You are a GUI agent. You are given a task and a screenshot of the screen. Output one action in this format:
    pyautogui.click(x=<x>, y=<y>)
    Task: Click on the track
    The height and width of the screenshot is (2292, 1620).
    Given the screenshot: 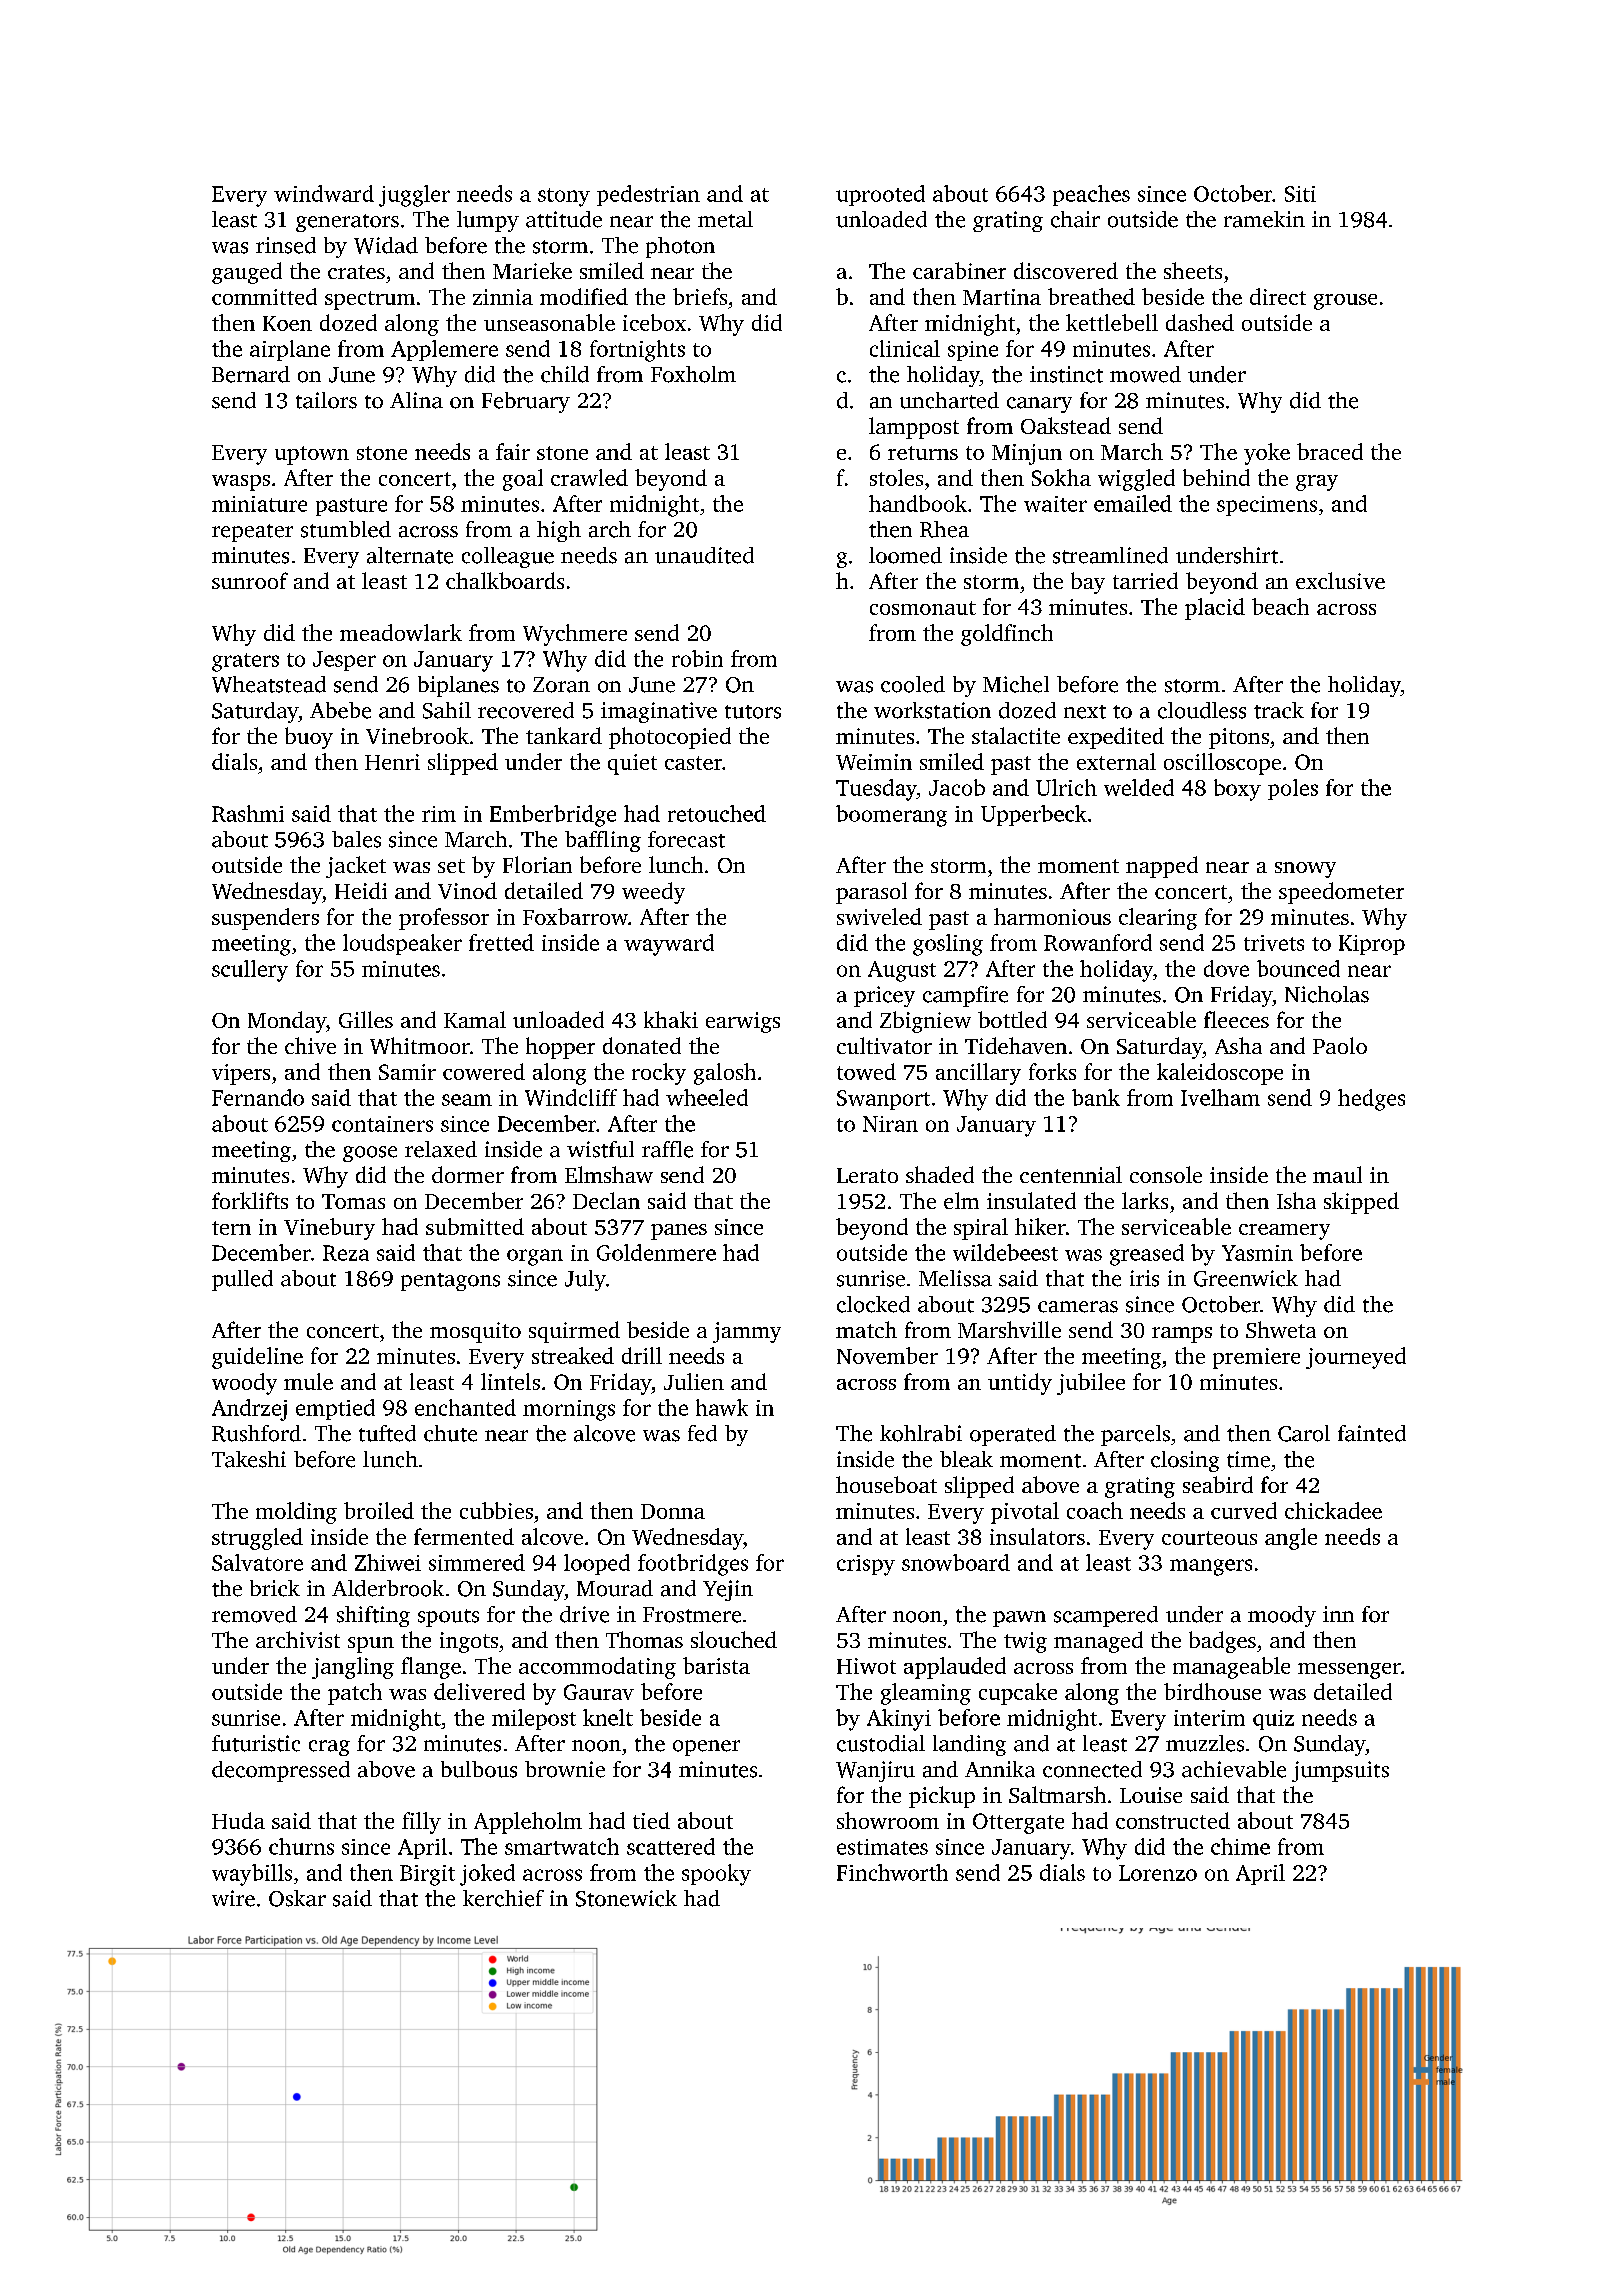 What is the action you would take?
    pyautogui.click(x=1279, y=710)
